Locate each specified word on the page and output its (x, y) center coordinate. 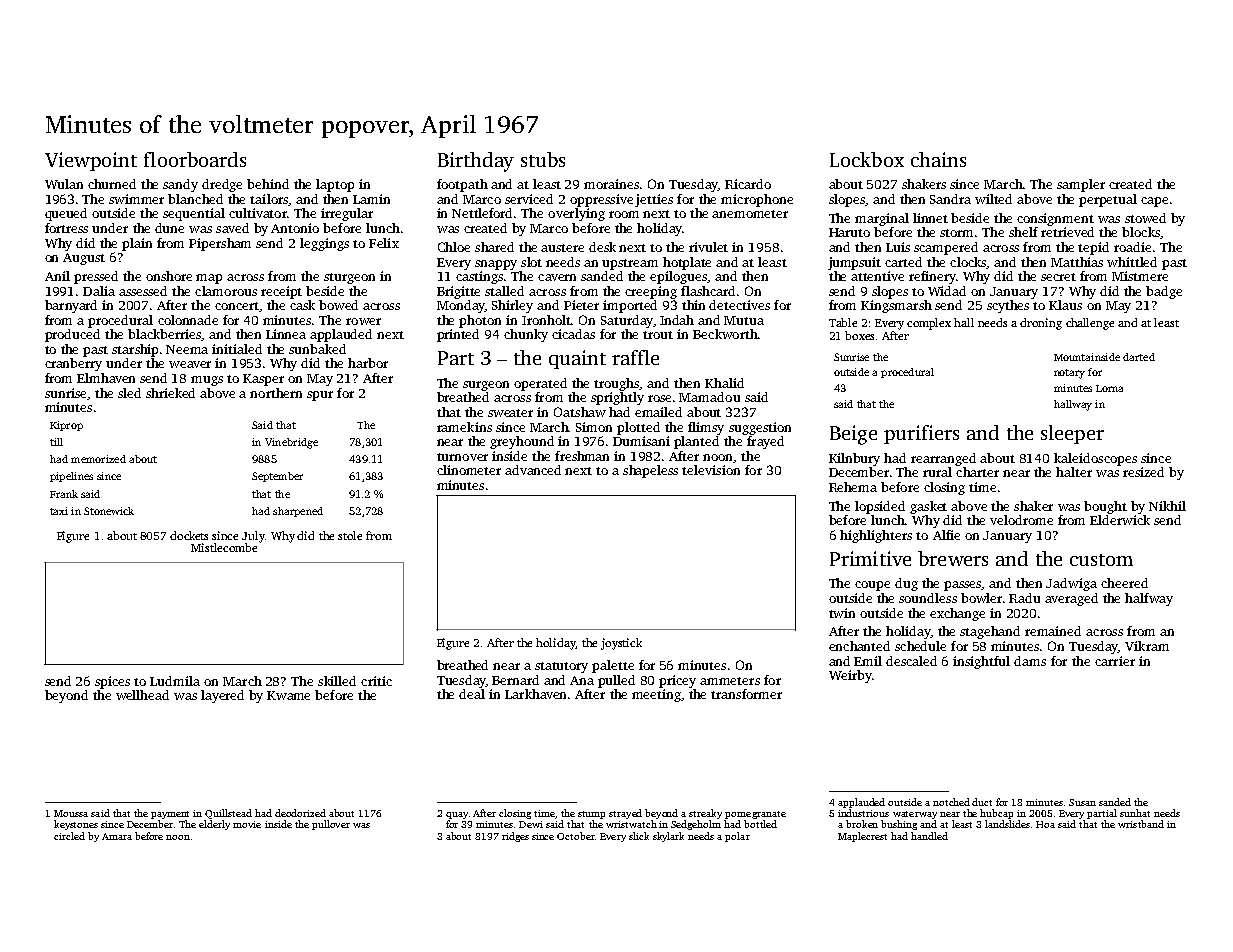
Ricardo (748, 184)
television (711, 470)
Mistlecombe (224, 547)
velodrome (1021, 520)
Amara (117, 836)
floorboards (195, 159)
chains (938, 159)
